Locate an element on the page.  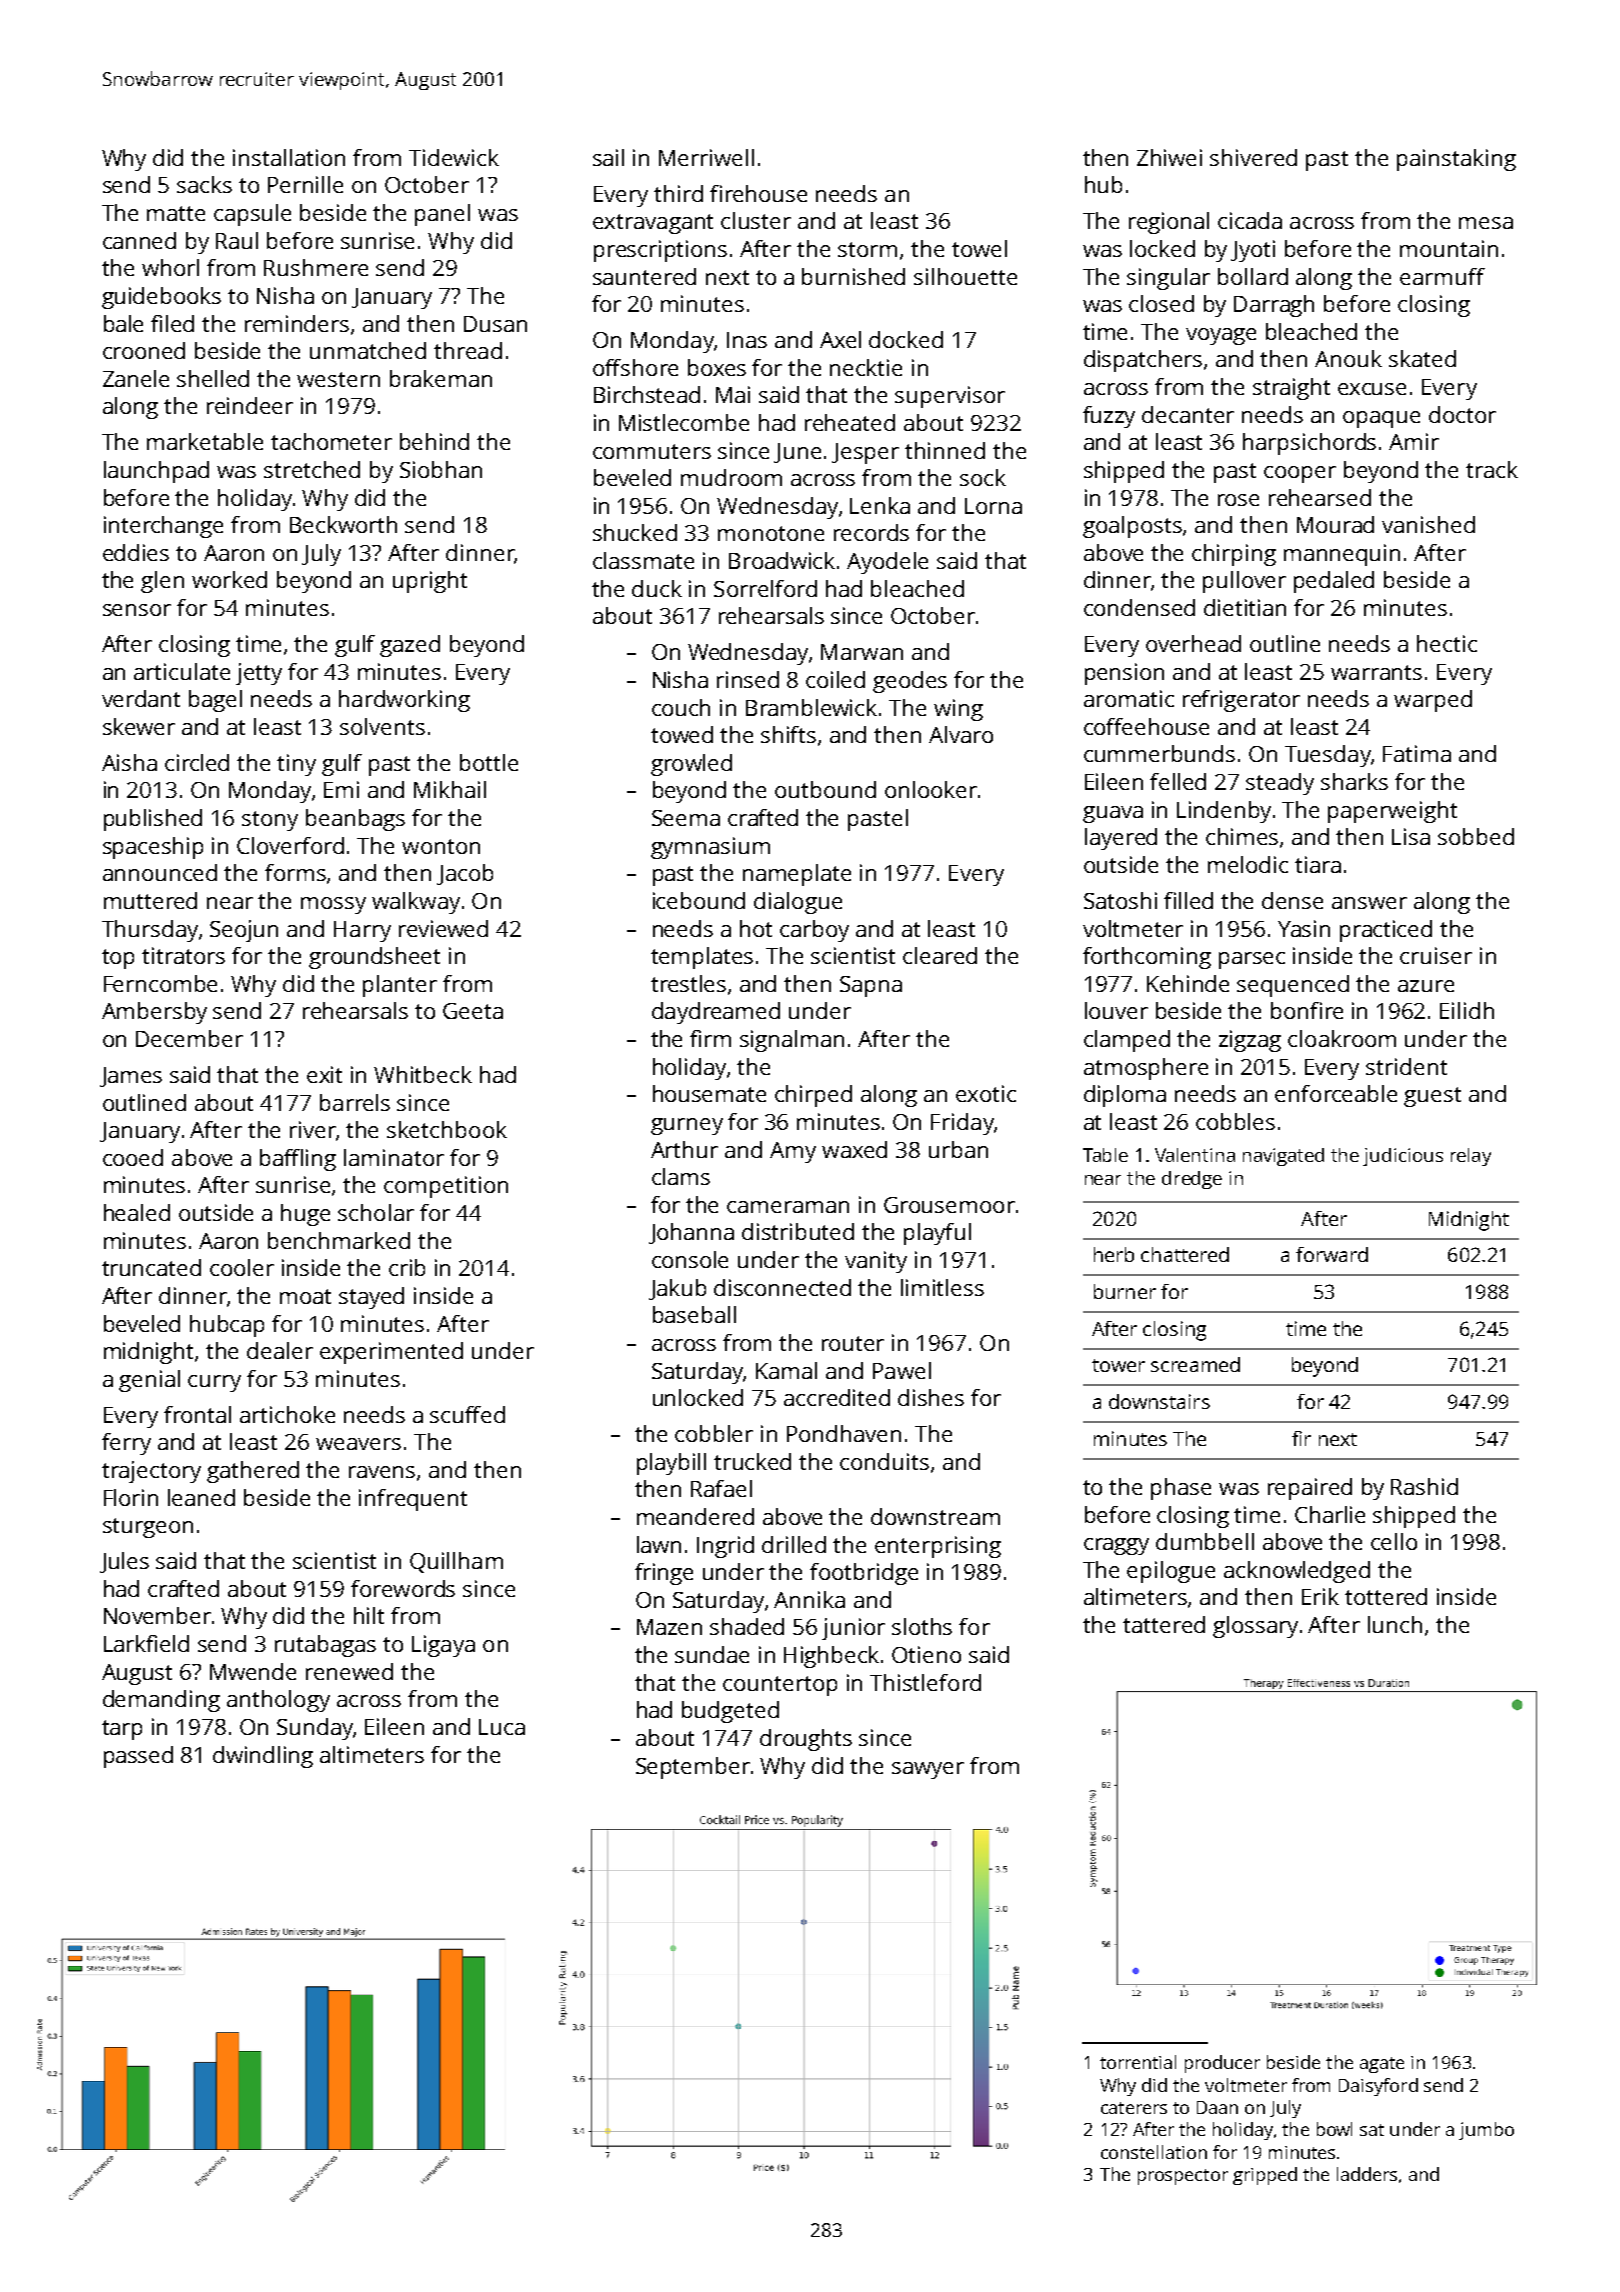
waxed is located at coordinates (854, 1149).
